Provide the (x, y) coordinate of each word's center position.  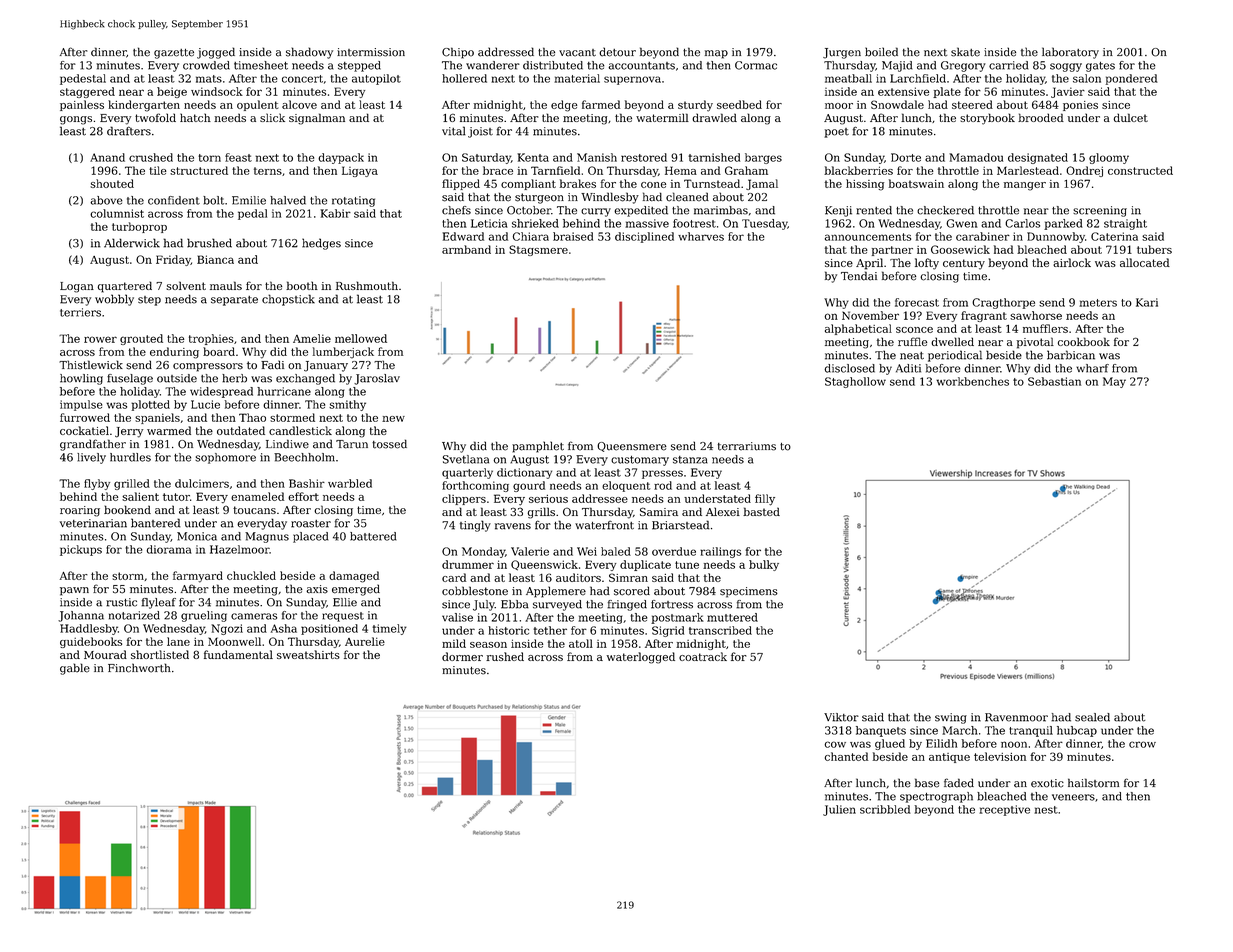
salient (140, 496)
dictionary (524, 473)
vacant (577, 53)
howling (81, 379)
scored (632, 591)
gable (75, 669)
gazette (174, 54)
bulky (764, 565)
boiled (881, 52)
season (488, 645)
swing (951, 718)
